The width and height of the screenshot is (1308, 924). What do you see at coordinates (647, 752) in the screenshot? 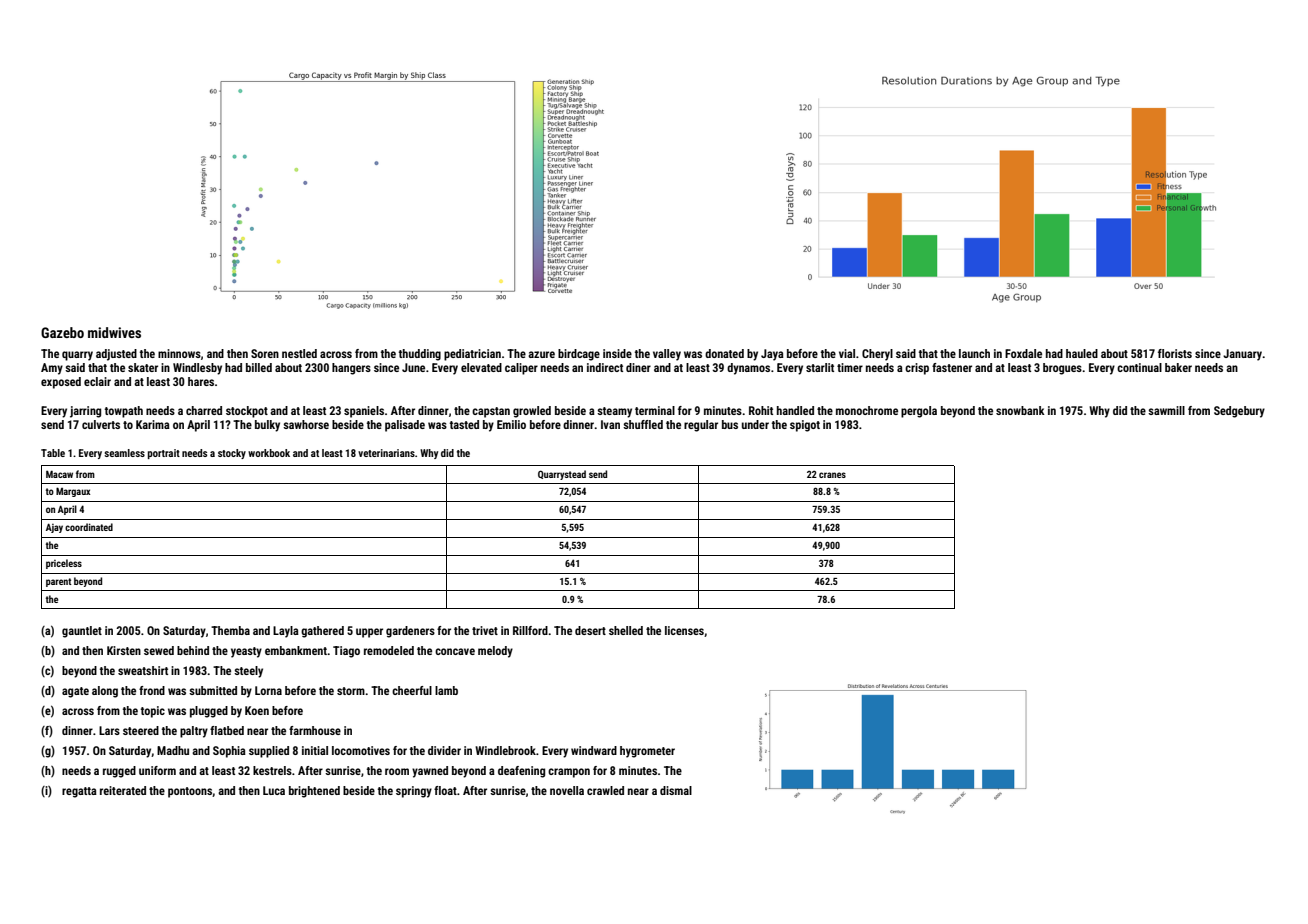
I see `hygrometer` at bounding box center [647, 752].
